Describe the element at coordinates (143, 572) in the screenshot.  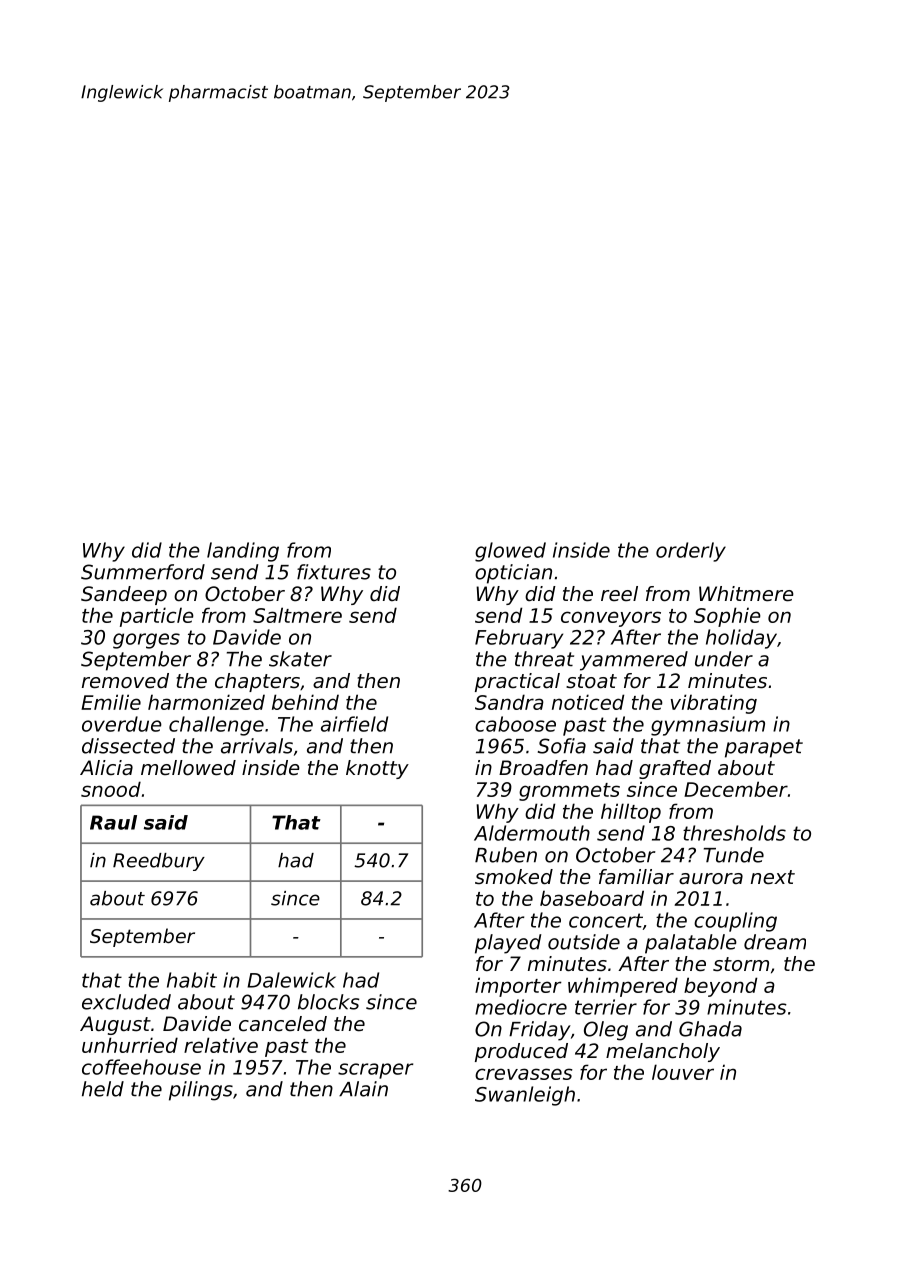
I see `Summerford` at that location.
